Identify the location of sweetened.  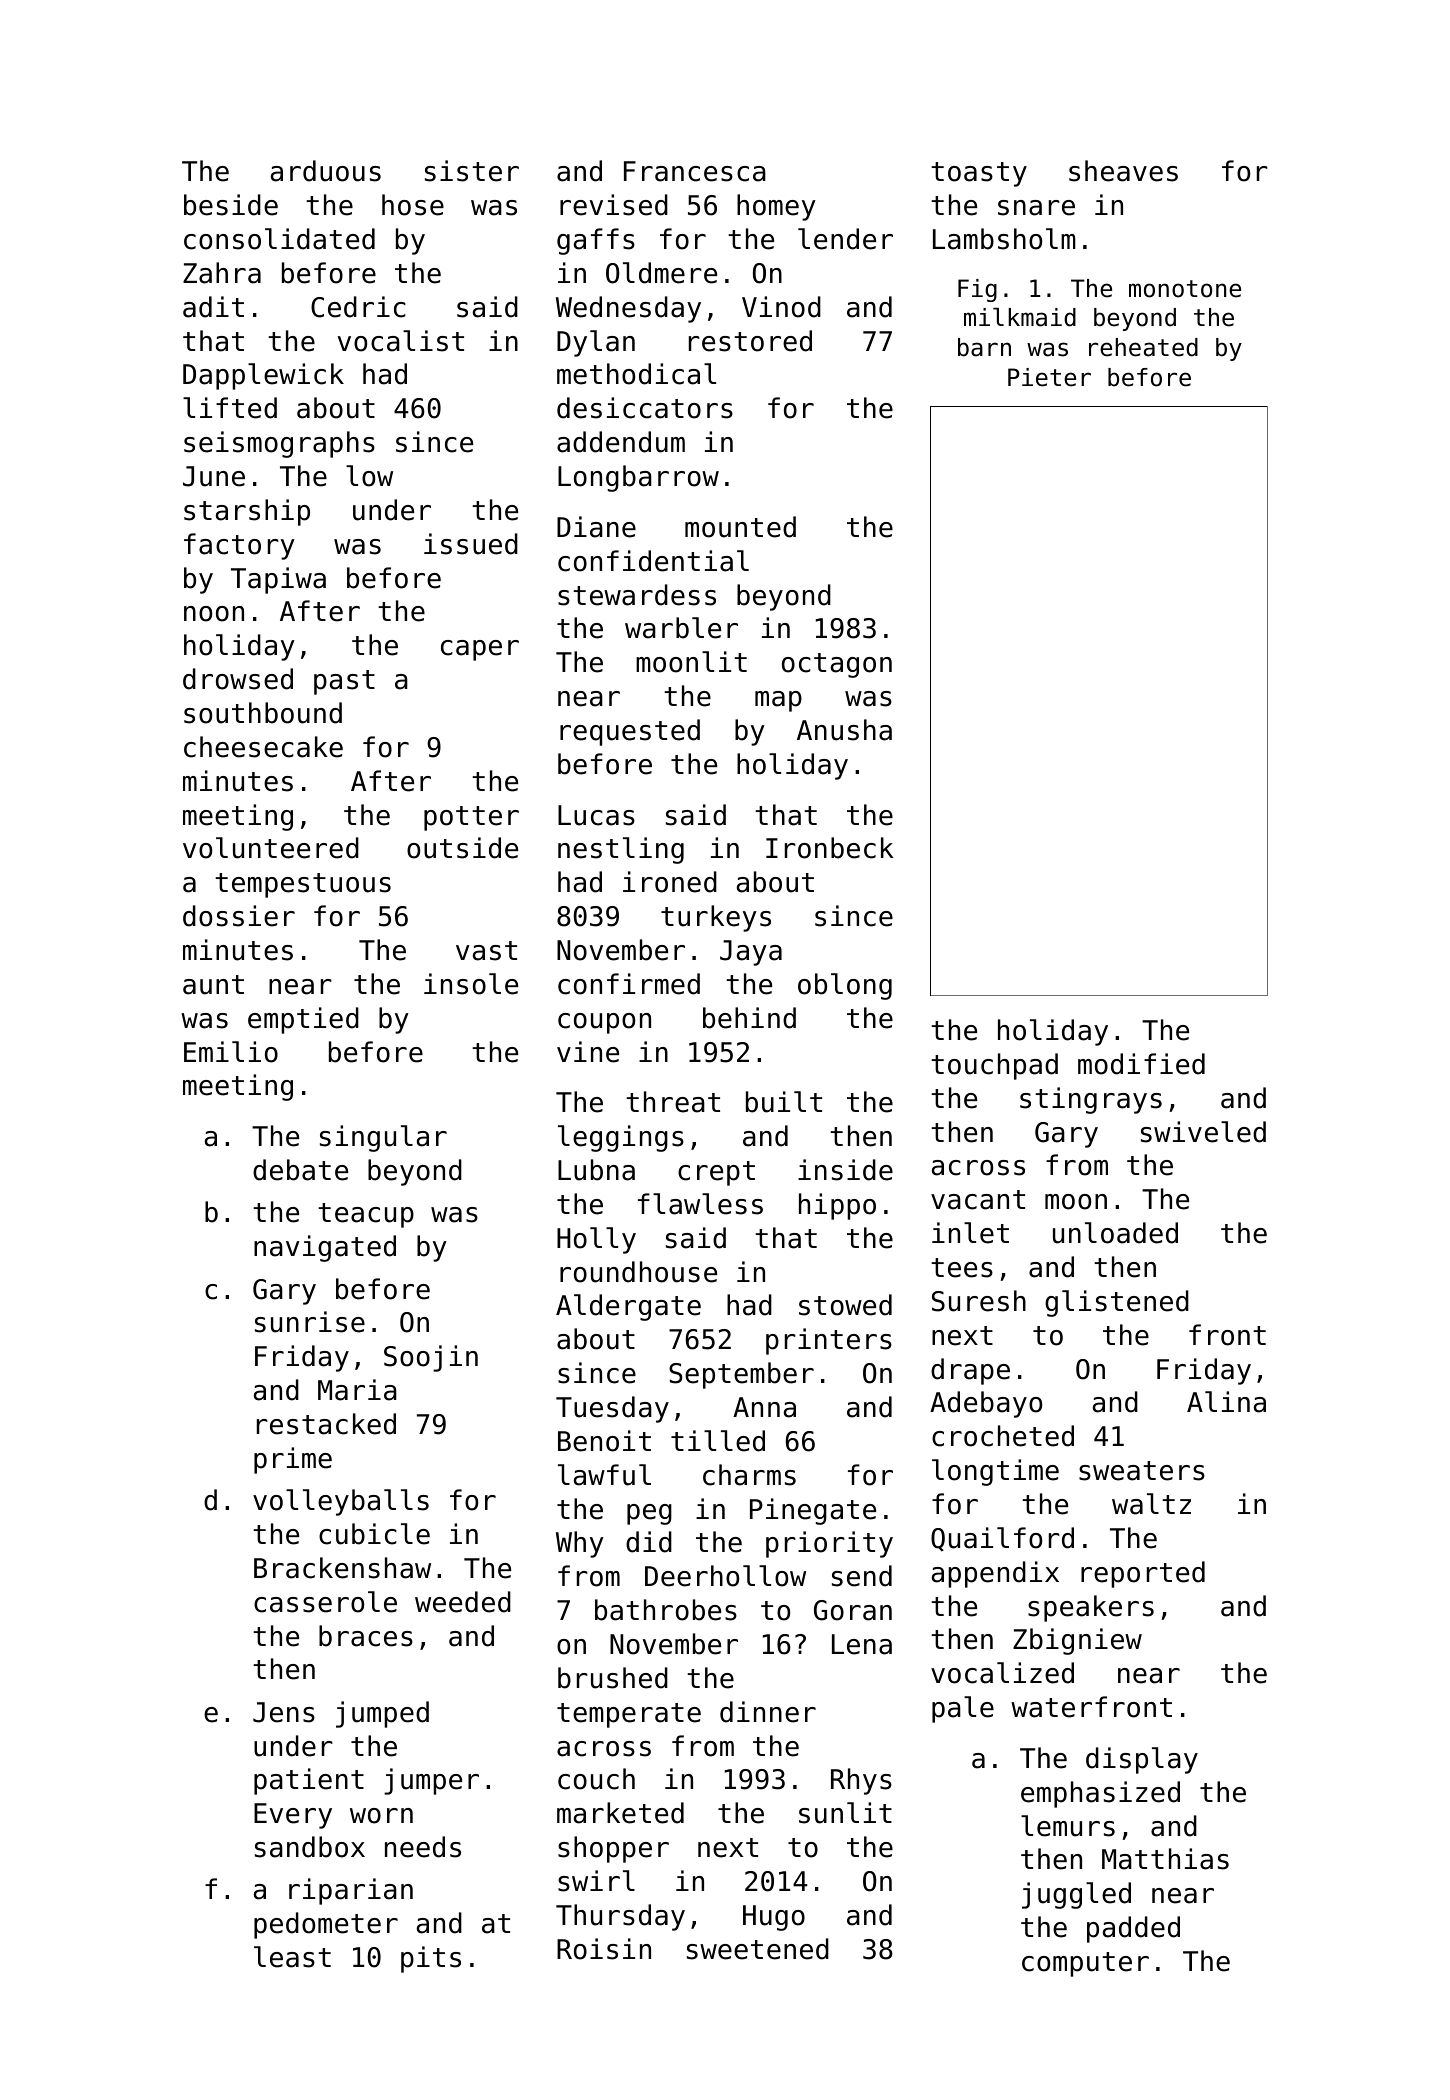
(758, 1949).
